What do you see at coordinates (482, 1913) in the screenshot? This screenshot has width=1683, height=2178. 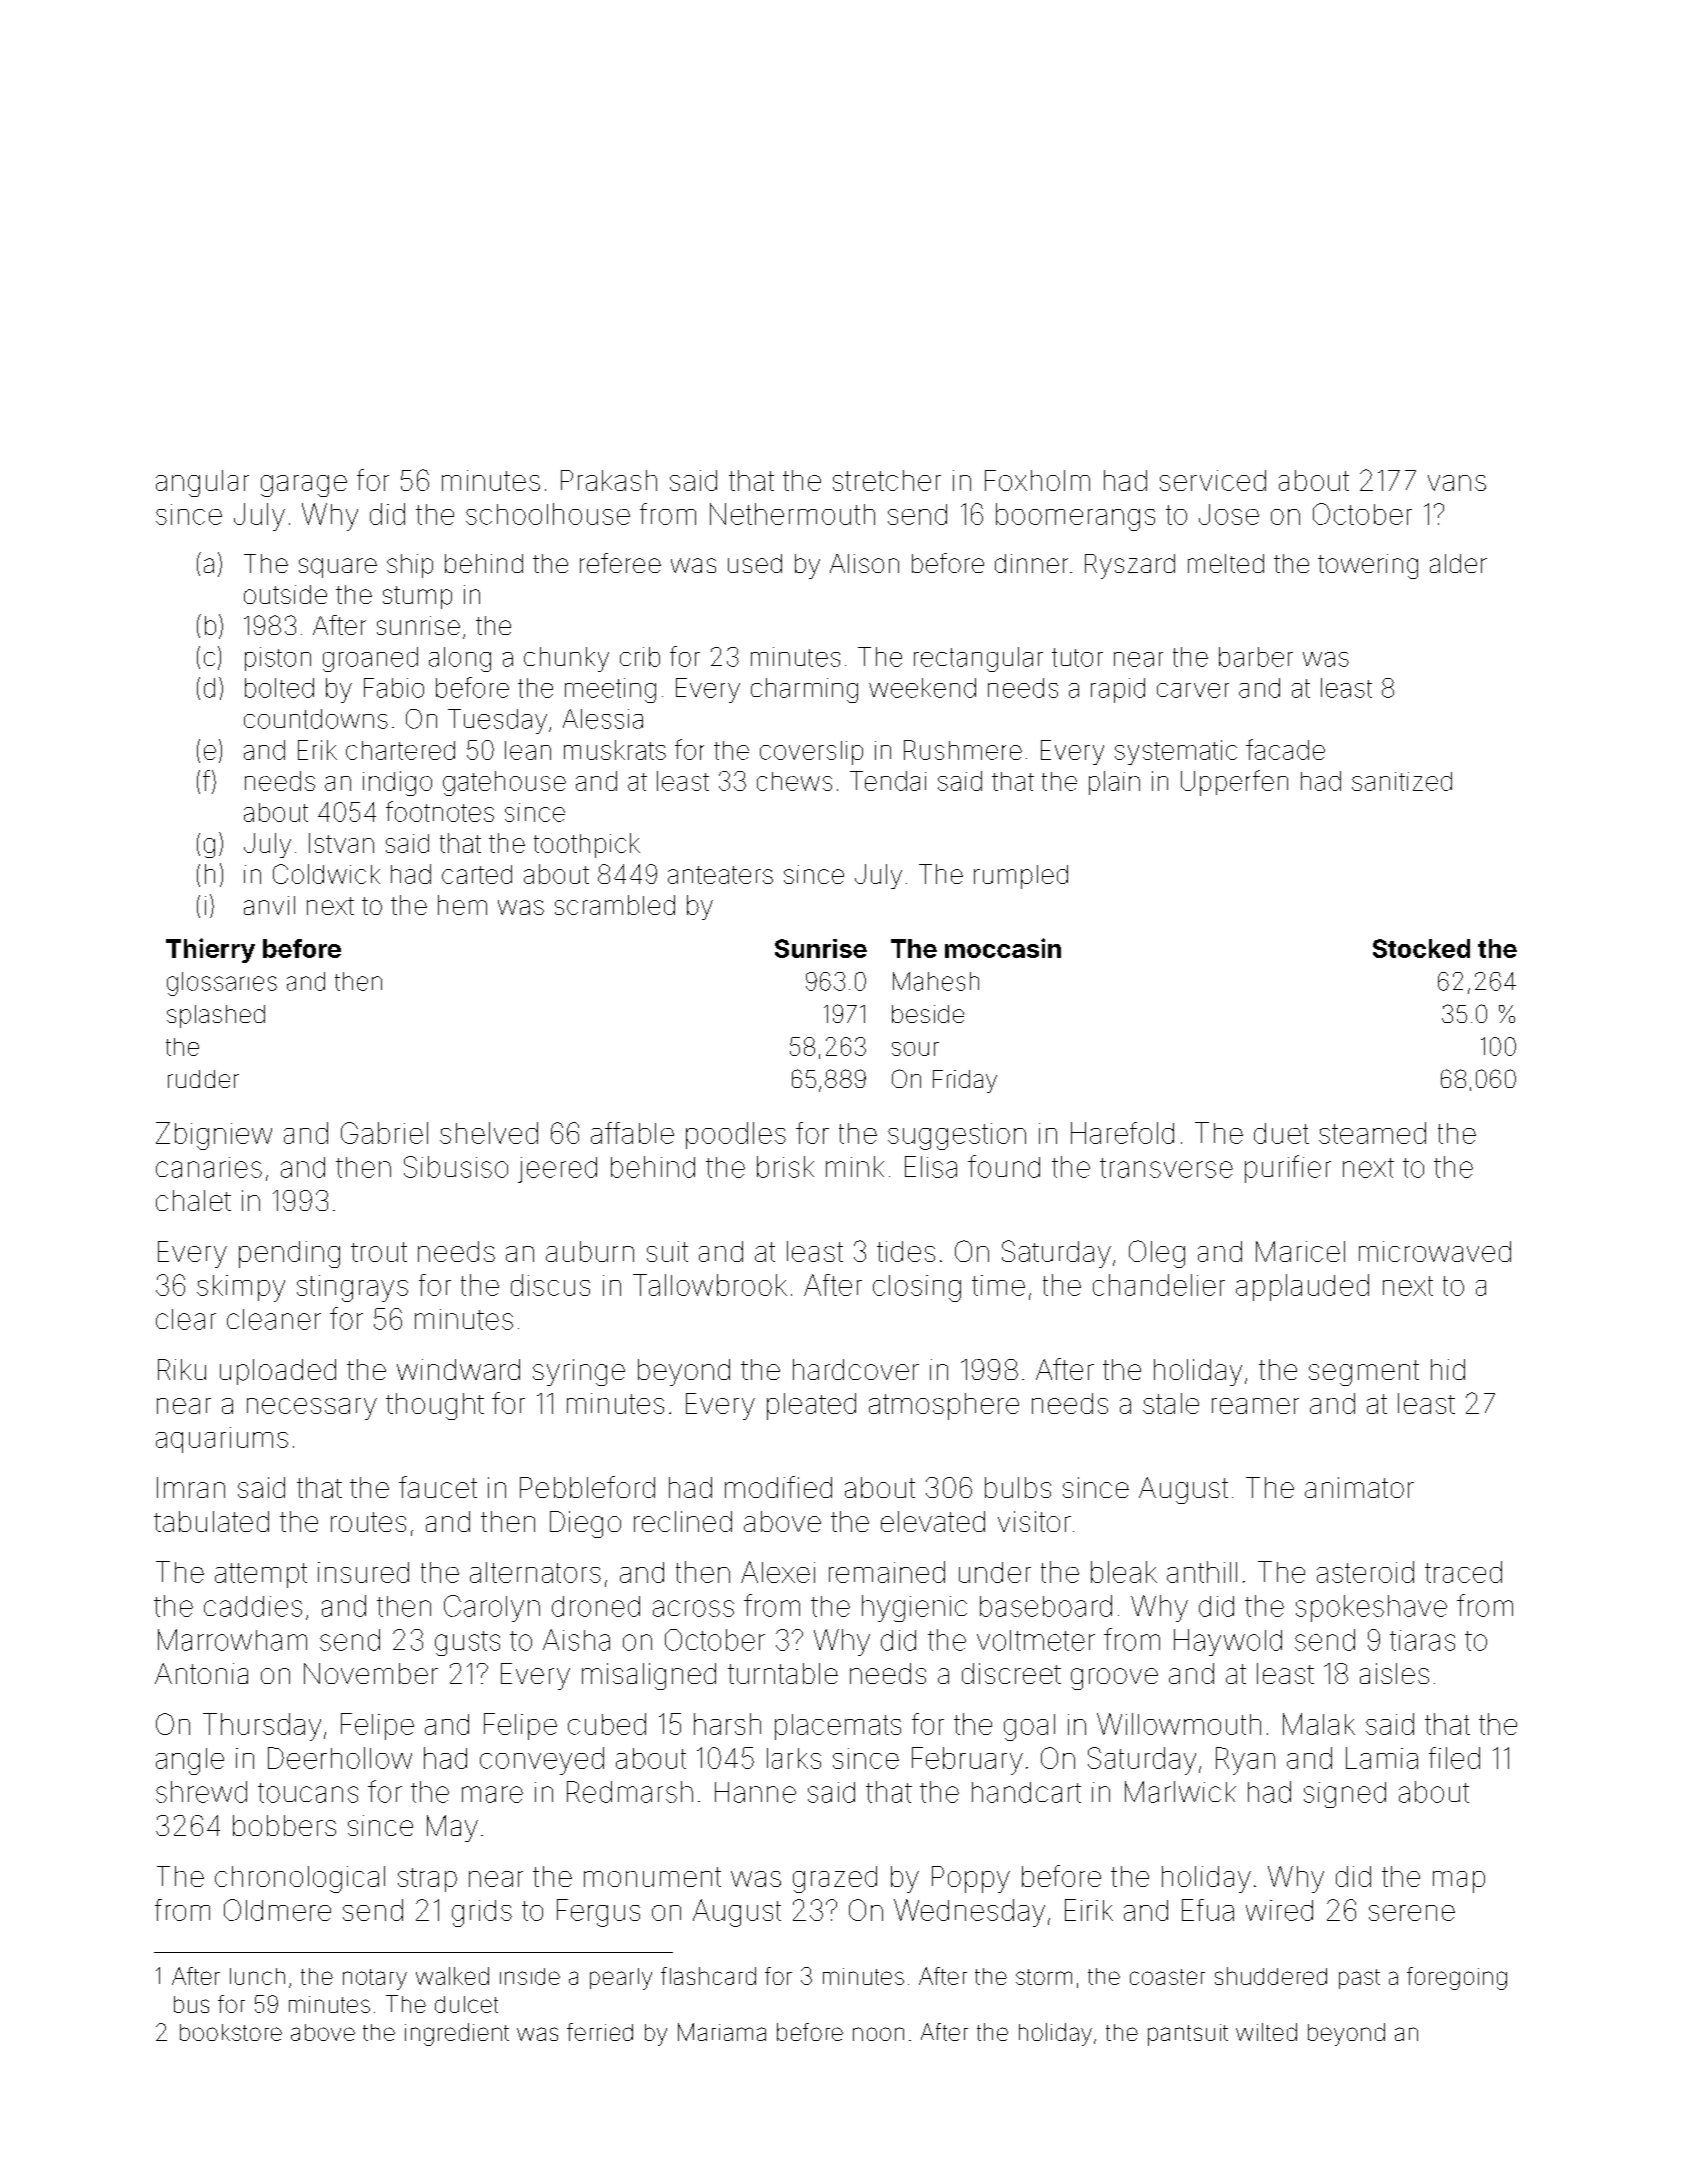 I see `grids` at bounding box center [482, 1913].
